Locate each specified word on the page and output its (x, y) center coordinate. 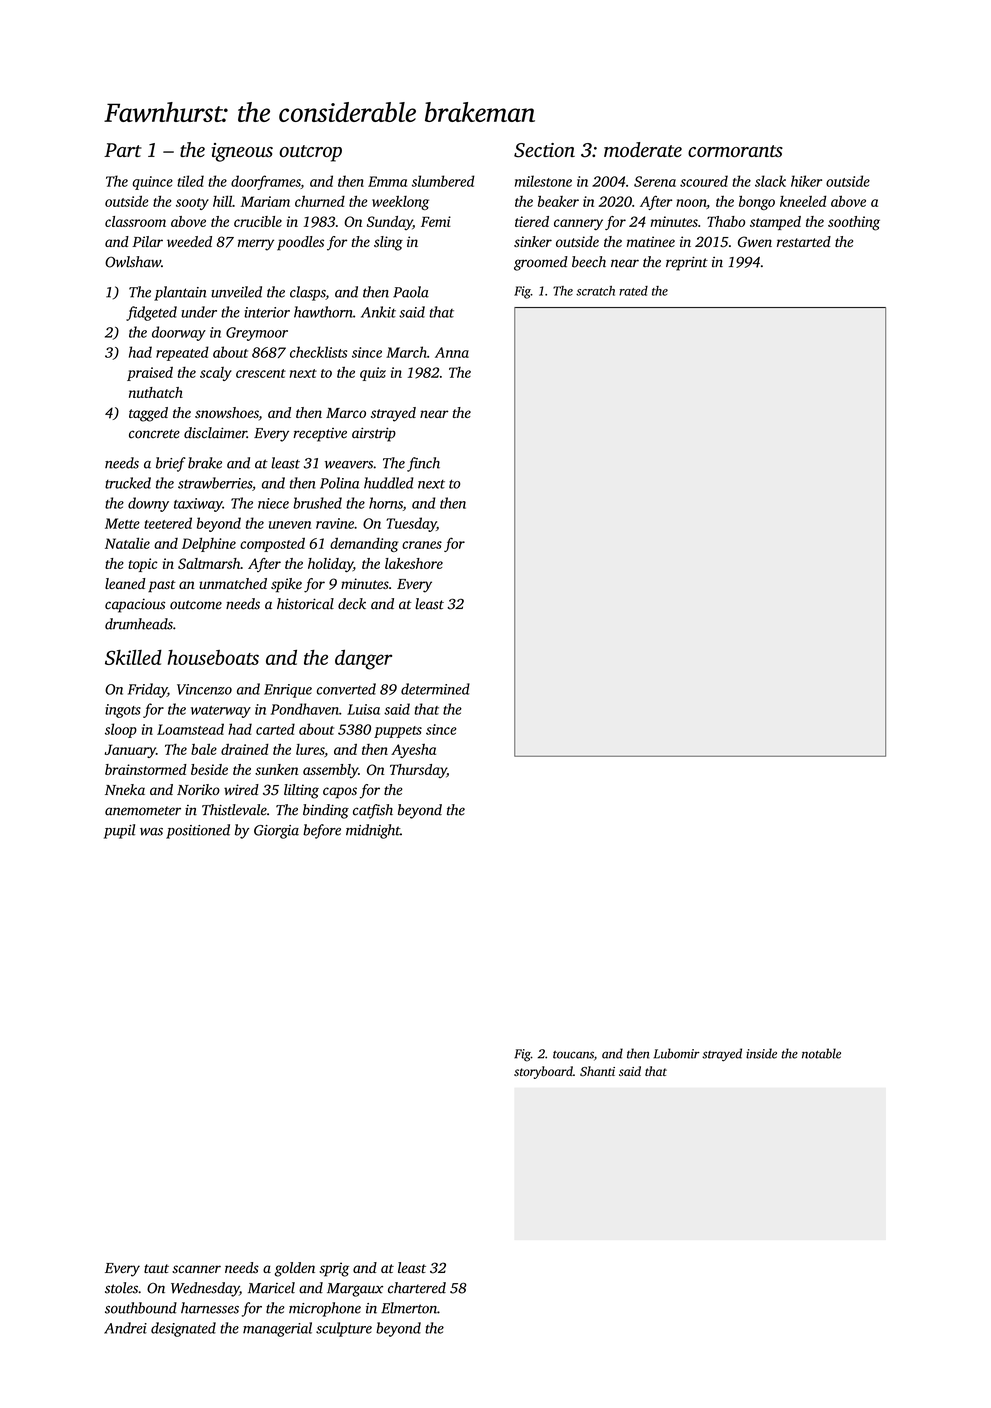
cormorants (735, 151)
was (151, 831)
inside (761, 1053)
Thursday (418, 771)
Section (544, 150)
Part (123, 150)
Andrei (125, 1328)
